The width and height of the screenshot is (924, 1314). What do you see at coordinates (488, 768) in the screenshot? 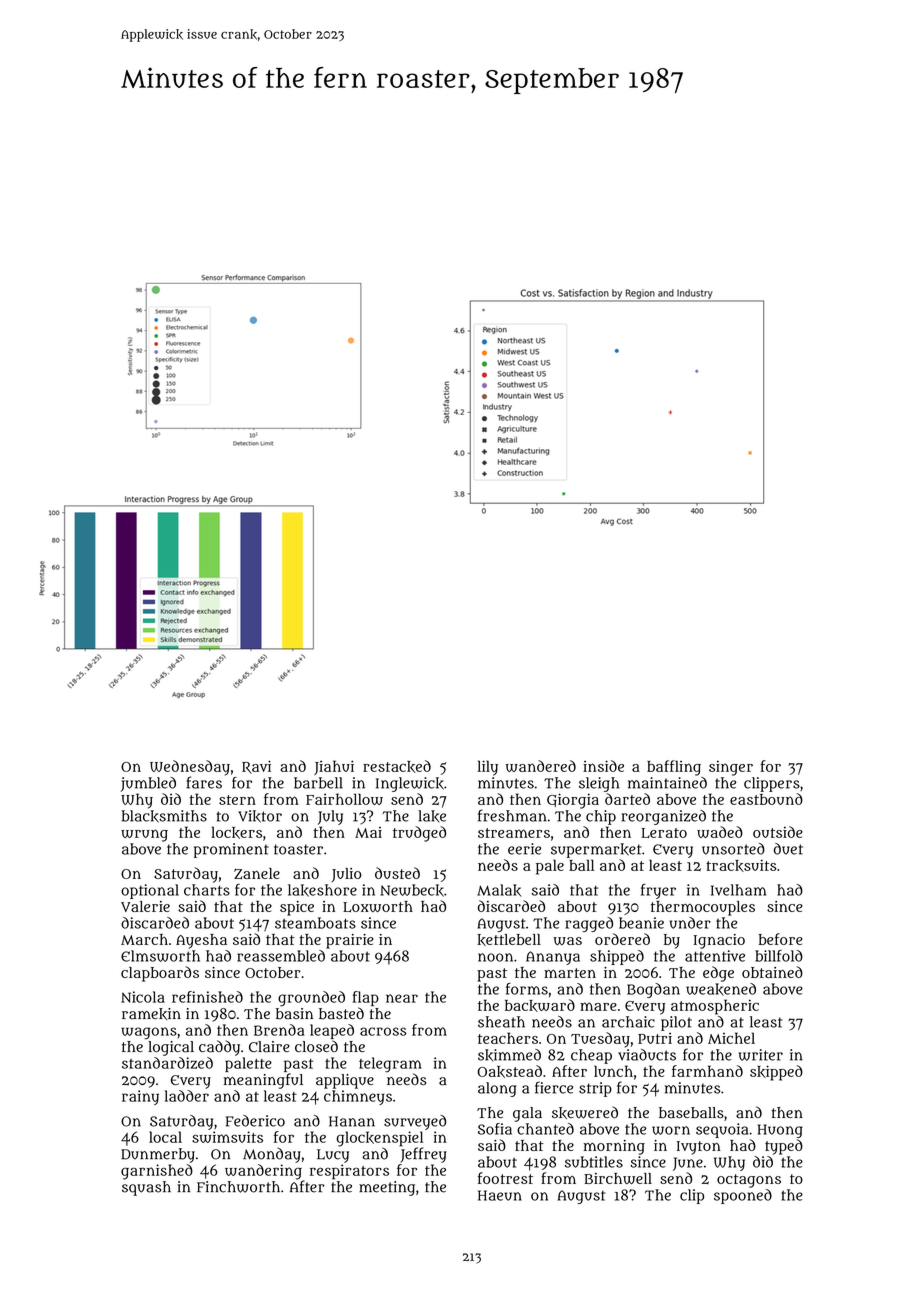
I see `lily` at bounding box center [488, 768].
